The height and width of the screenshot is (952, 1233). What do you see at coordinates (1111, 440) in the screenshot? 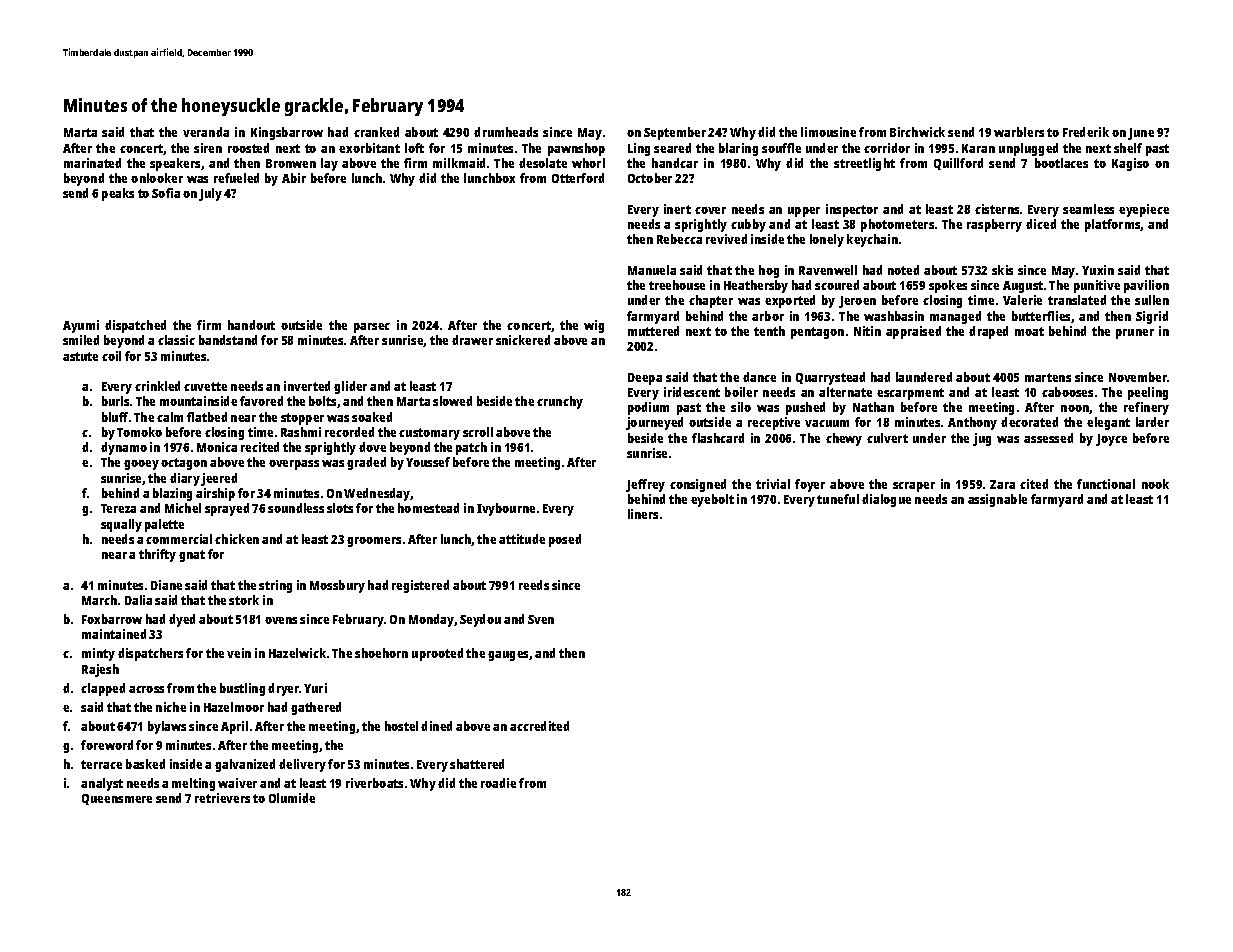
I see `Joyce` at bounding box center [1111, 440].
